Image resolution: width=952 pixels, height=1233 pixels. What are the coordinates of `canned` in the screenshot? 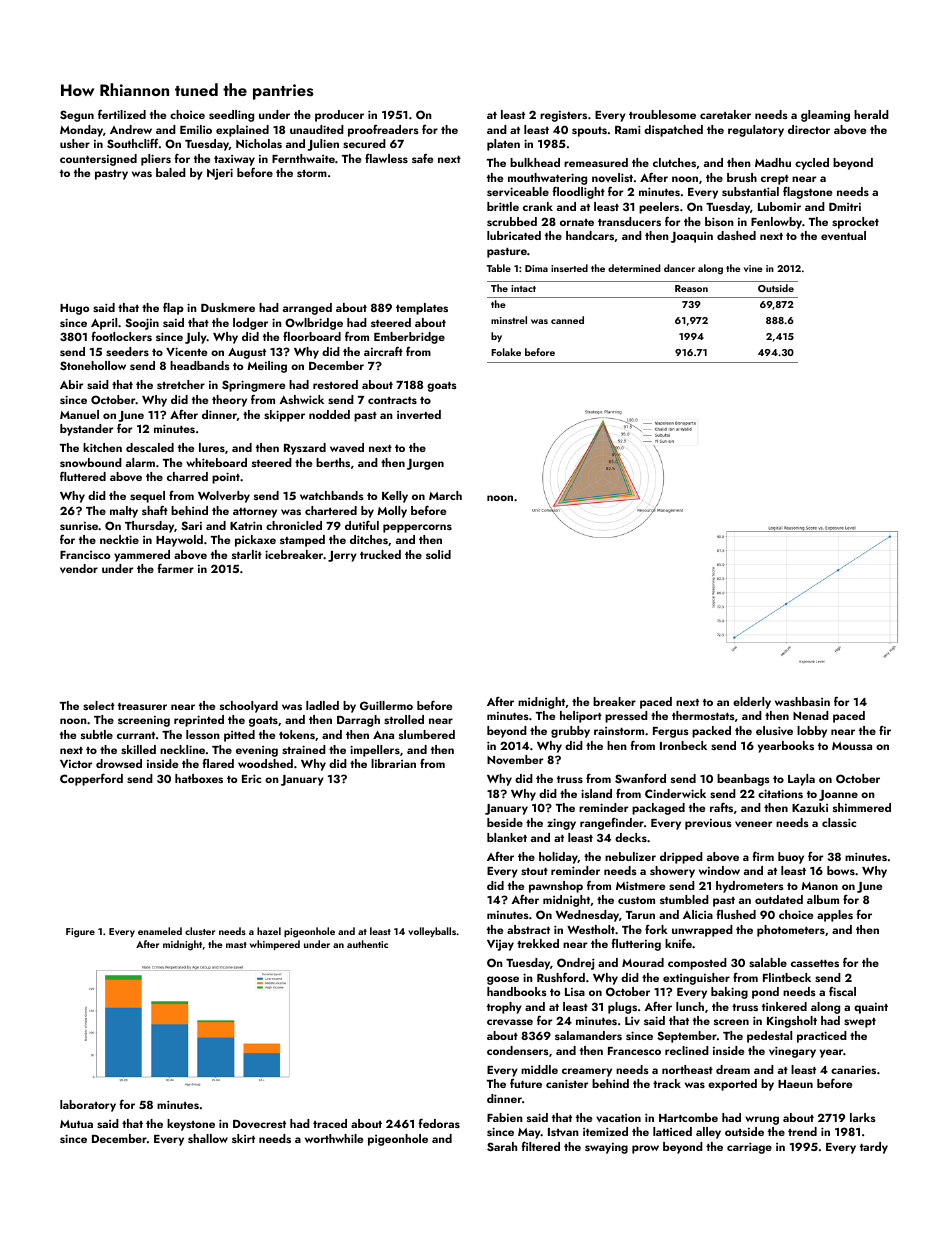 It's located at (567, 320).
